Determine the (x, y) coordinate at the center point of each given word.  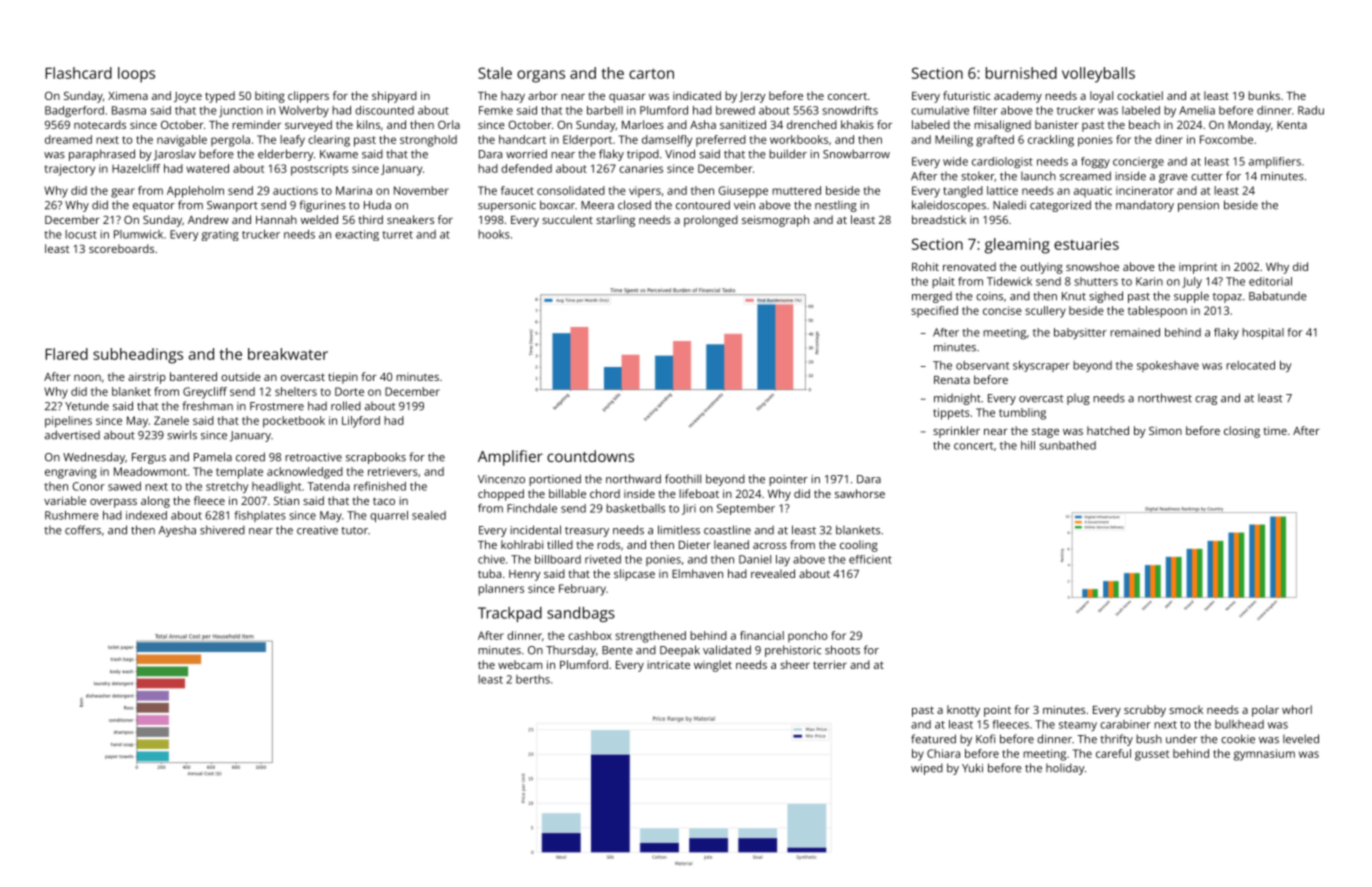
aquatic (1093, 192)
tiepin (343, 378)
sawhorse (860, 493)
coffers (83, 530)
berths (533, 679)
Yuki (972, 768)
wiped (927, 769)
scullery (1045, 312)
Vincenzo (501, 479)
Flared (66, 354)
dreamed (68, 139)
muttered (796, 190)
